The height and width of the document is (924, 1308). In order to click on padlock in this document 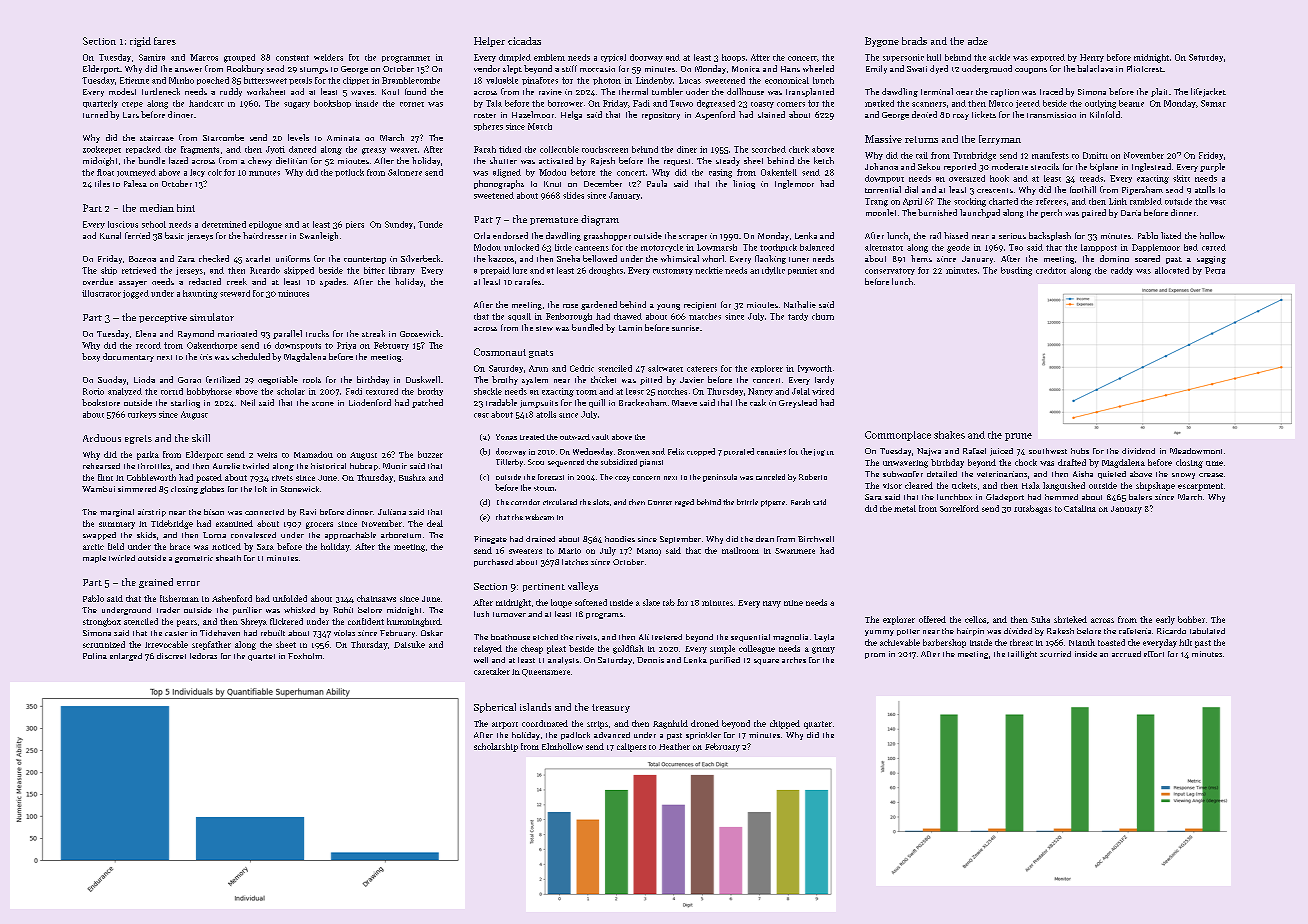, I will do `click(575, 736)`.
